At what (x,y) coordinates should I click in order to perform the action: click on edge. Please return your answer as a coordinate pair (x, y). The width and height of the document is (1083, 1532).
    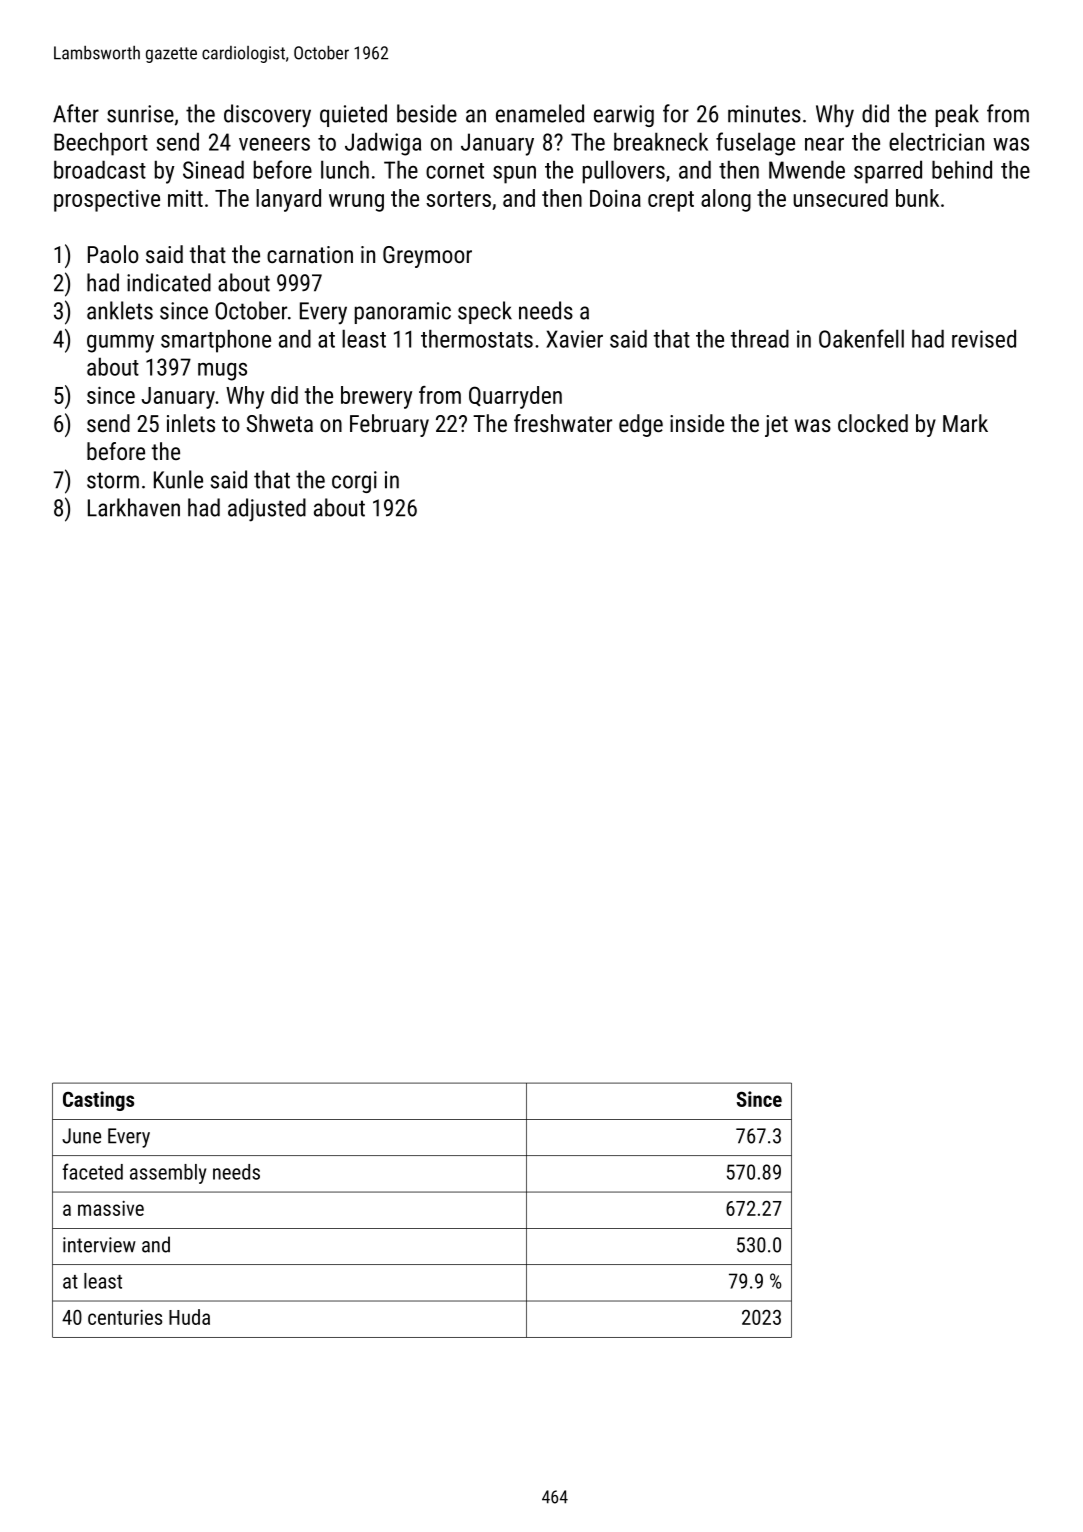
    Looking at the image, I should click on (641, 425).
